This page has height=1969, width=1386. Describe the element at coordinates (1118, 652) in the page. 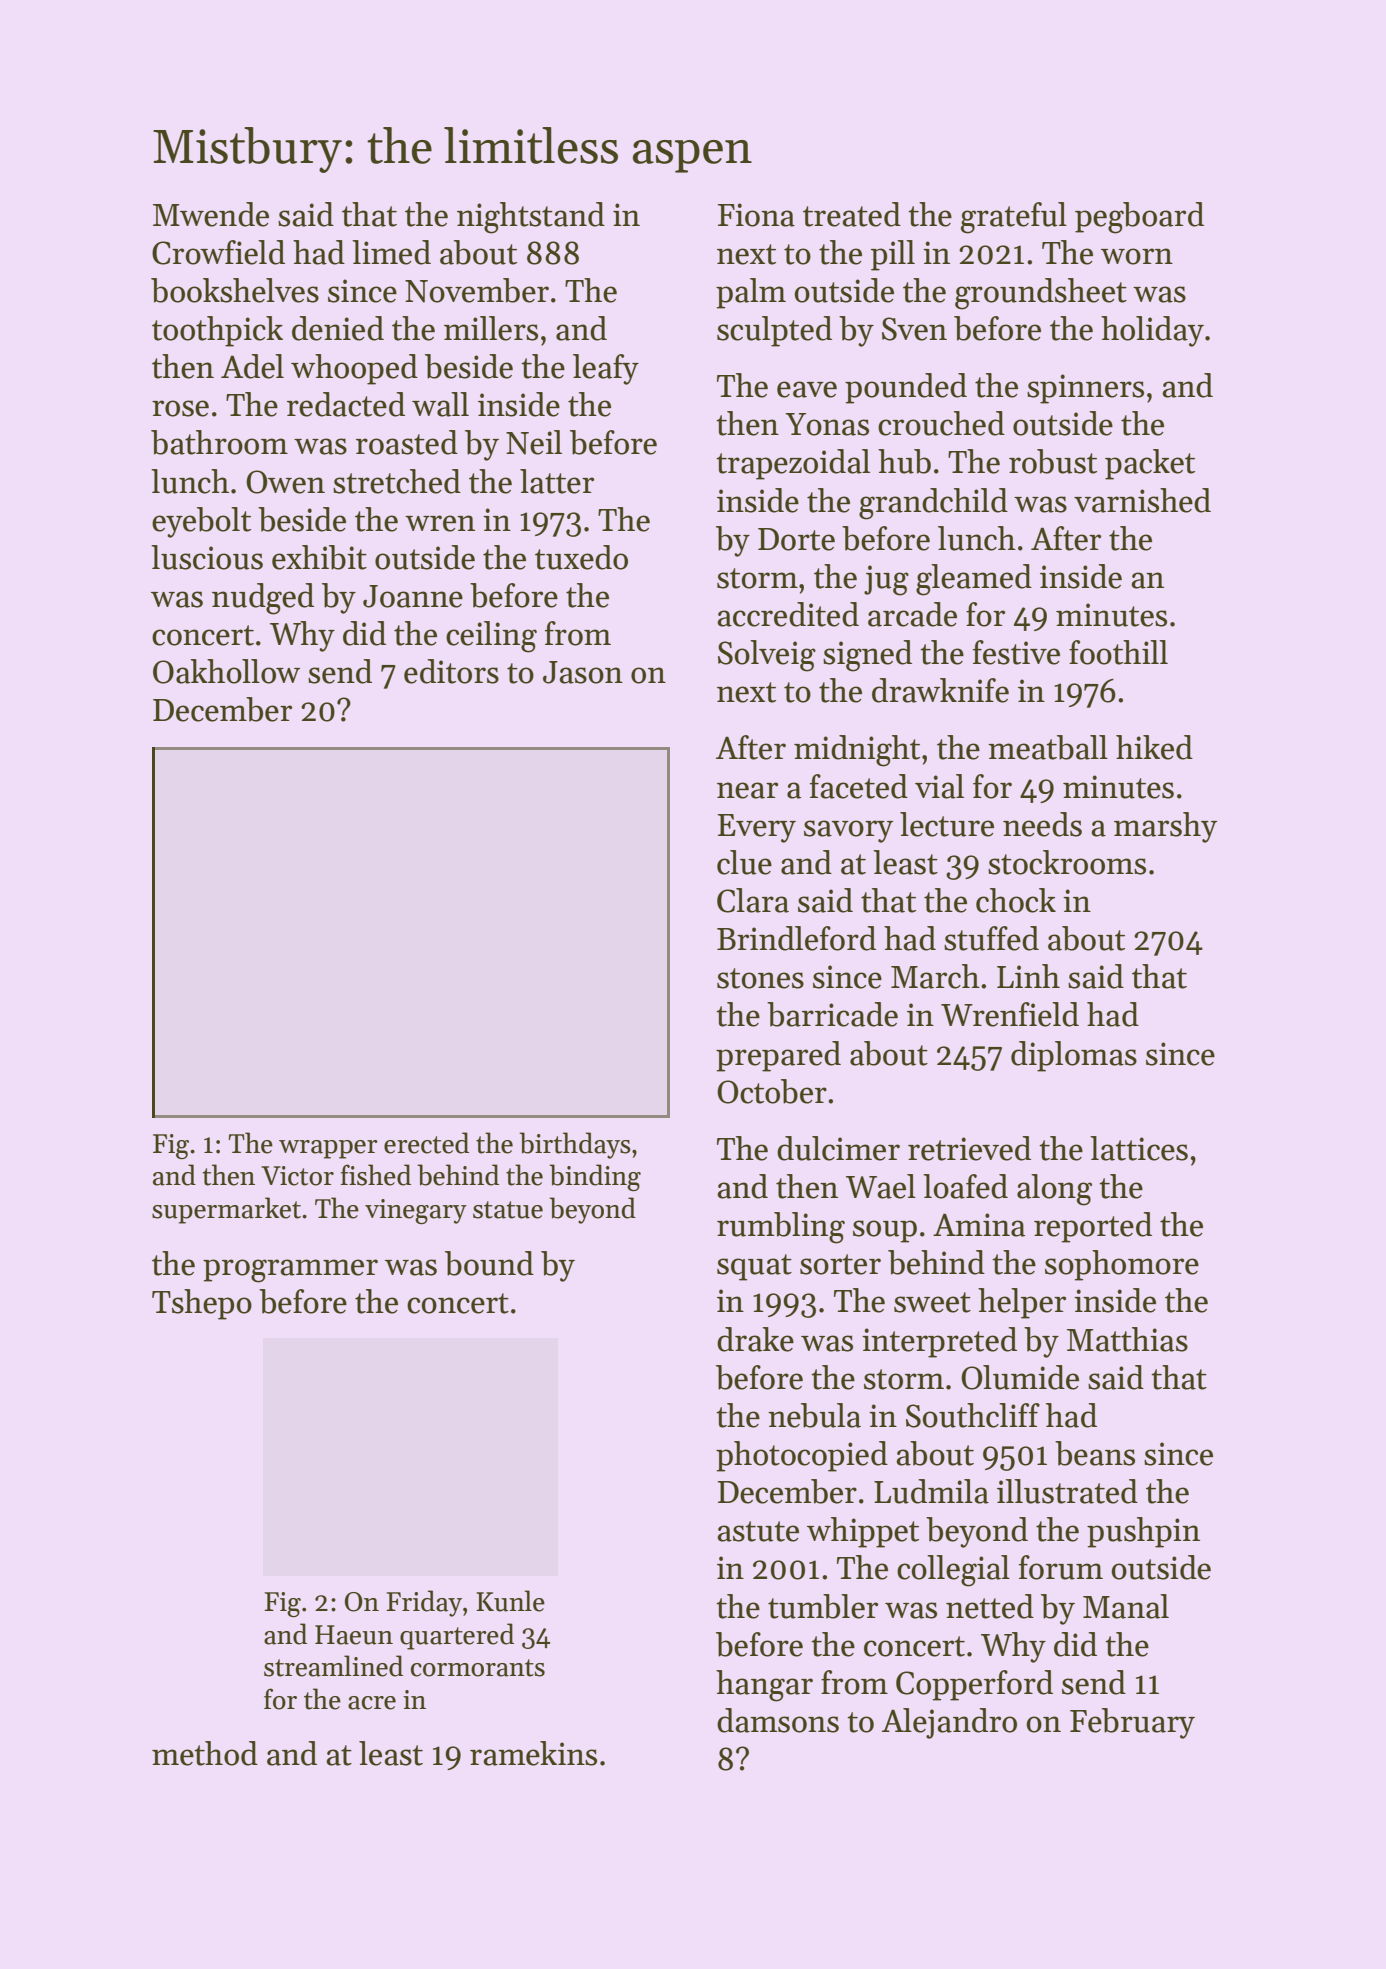

I see `foothill` at that location.
